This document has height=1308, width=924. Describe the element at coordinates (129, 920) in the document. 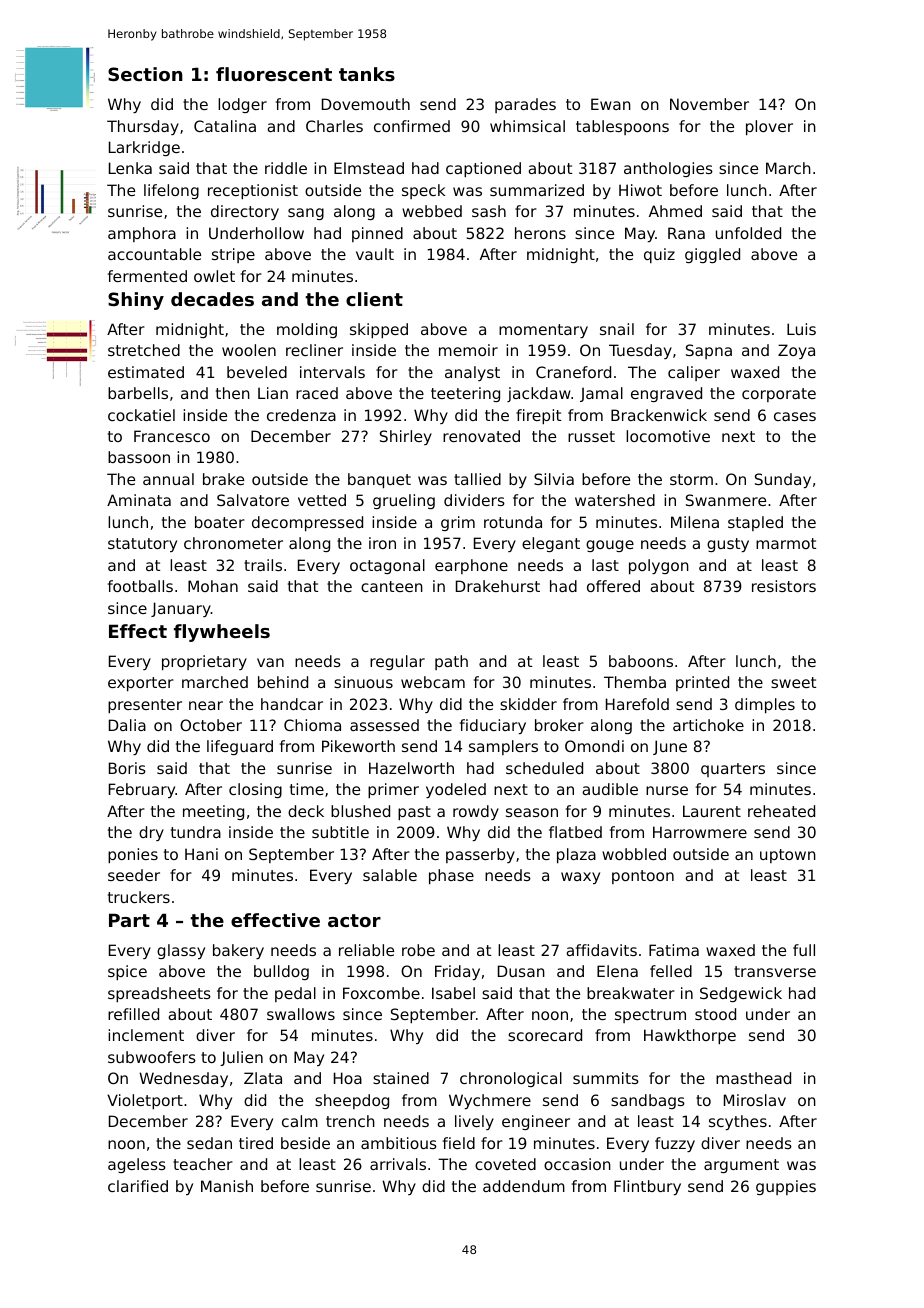

I see `Part` at that location.
